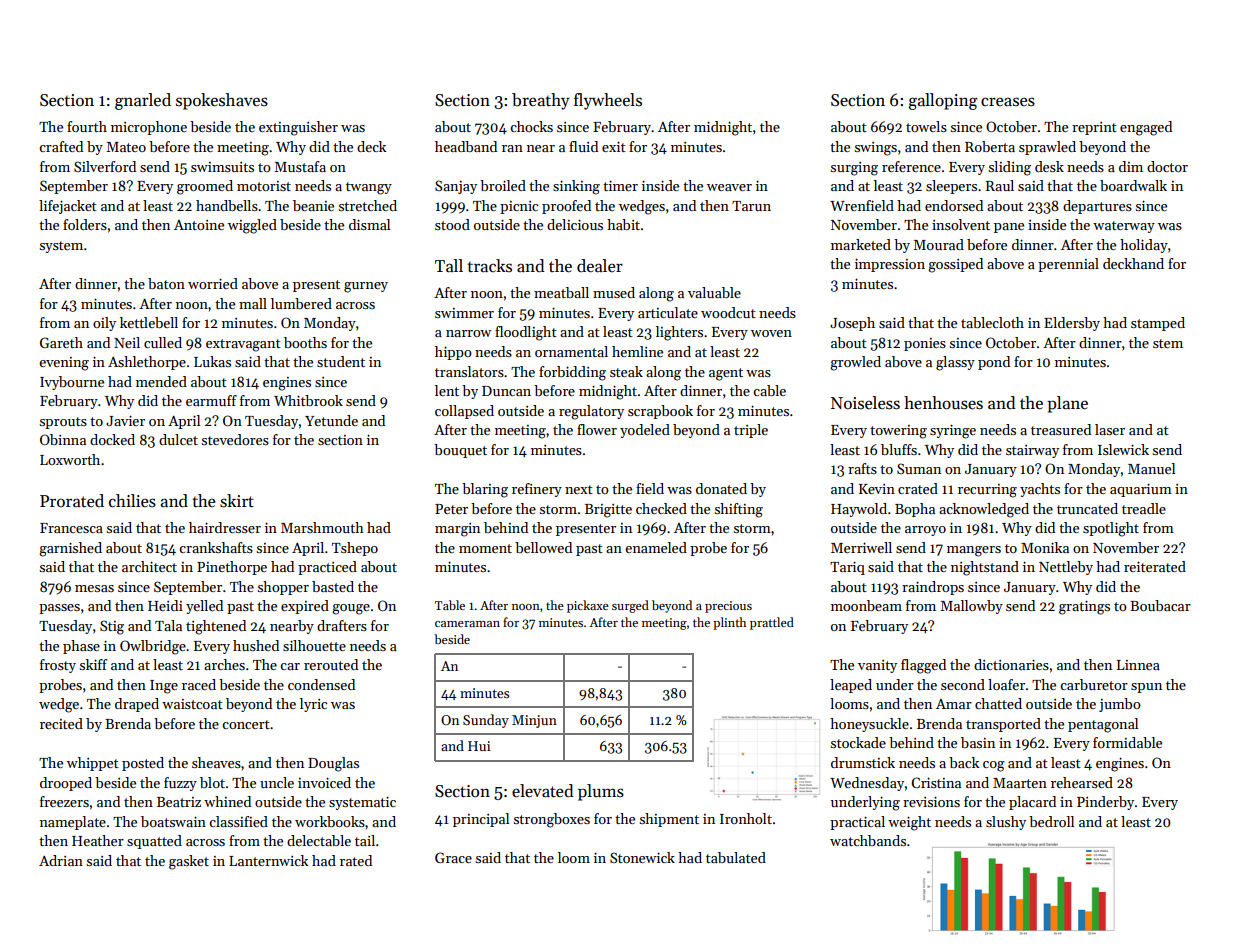  What do you see at coordinates (642, 857) in the screenshot?
I see `Stonewick` at bounding box center [642, 857].
